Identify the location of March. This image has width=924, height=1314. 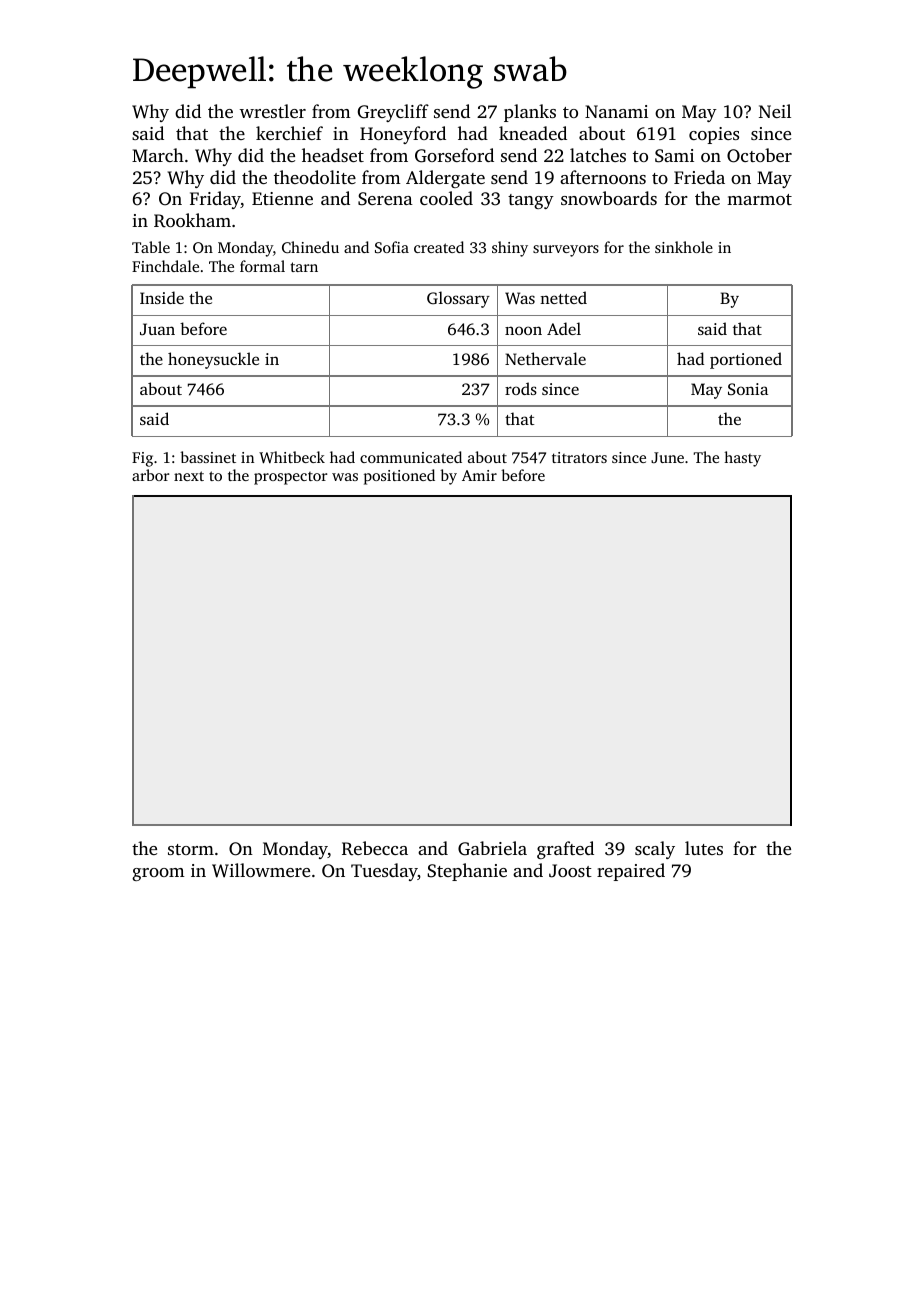
(158, 155).
